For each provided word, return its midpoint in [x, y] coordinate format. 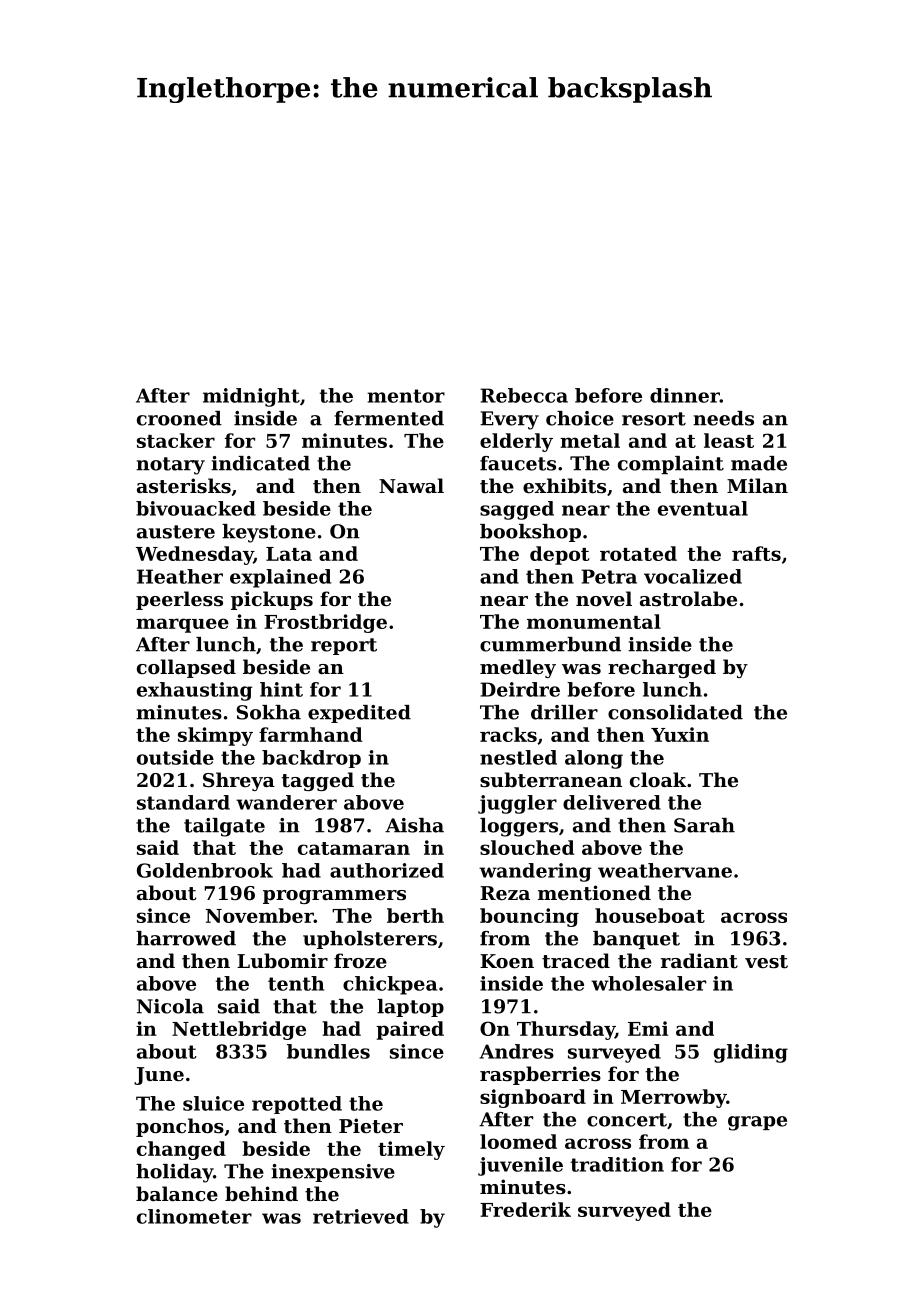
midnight [251, 397]
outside [175, 757]
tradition [617, 1164]
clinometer [194, 1216]
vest [766, 962]
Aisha [414, 825]
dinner [685, 395]
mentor [406, 396]
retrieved [361, 1216]
